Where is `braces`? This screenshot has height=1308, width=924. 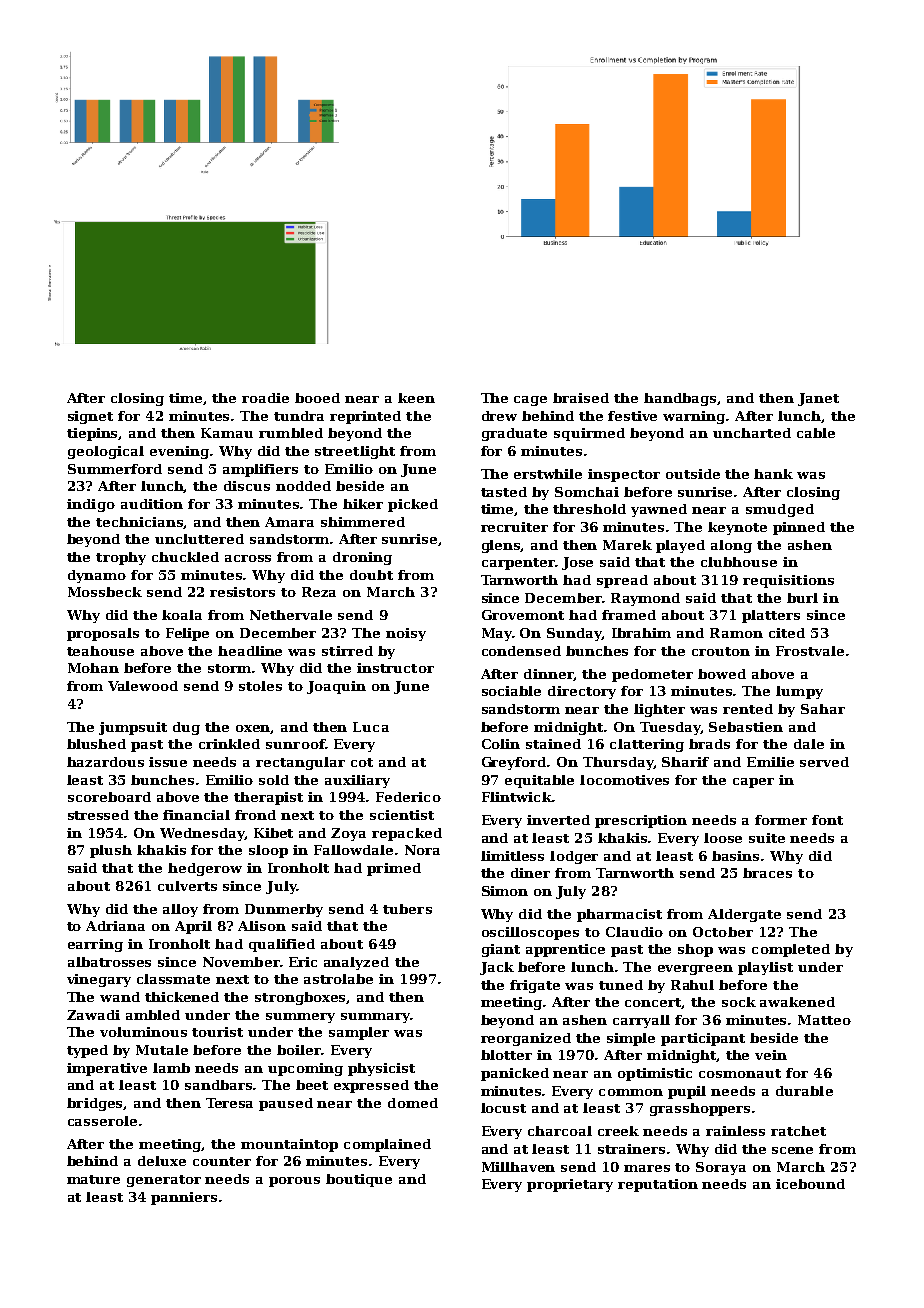 braces is located at coordinates (767, 873).
